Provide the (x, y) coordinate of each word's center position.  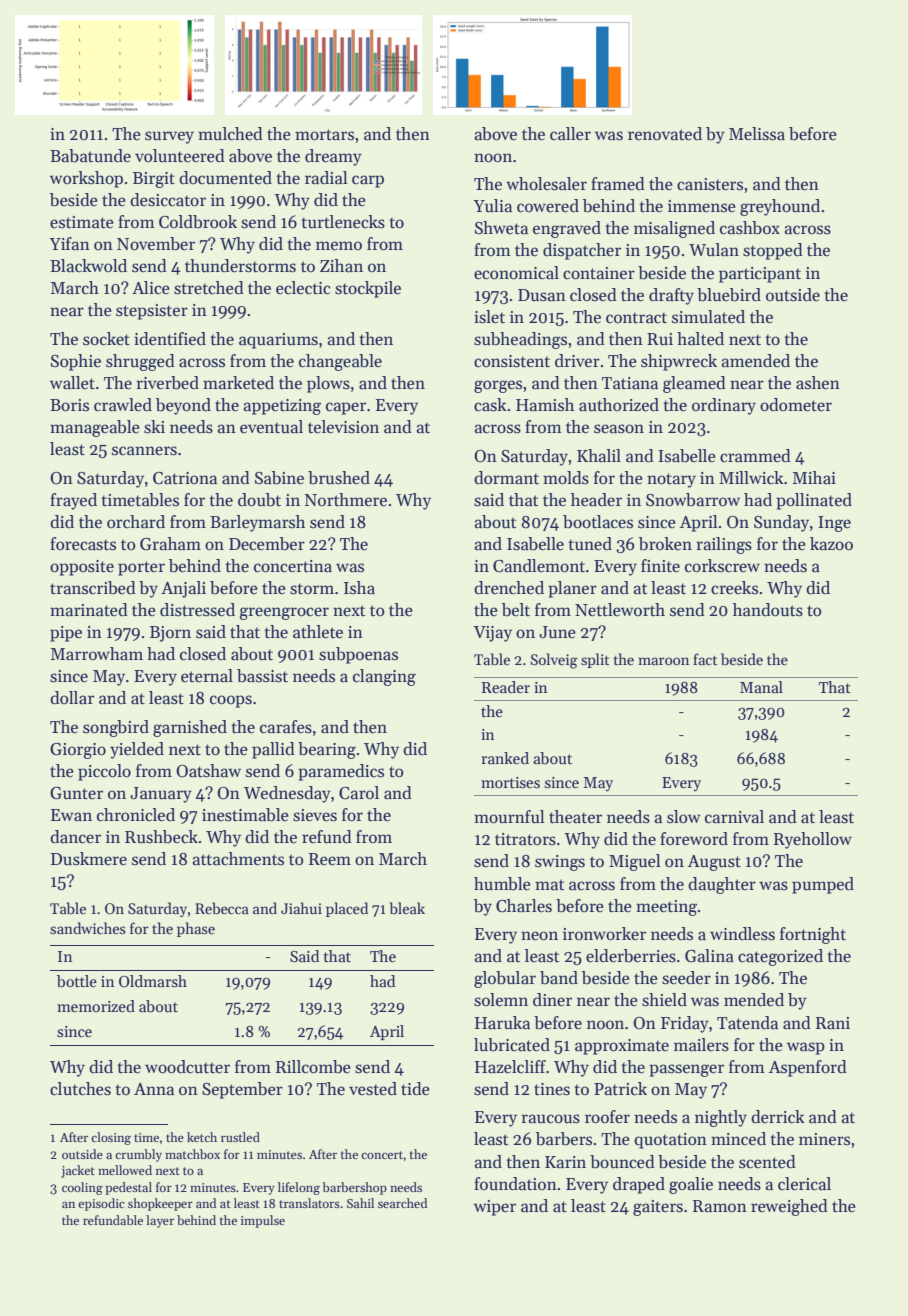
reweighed (789, 1207)
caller (570, 134)
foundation (515, 1184)
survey (169, 137)
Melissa (757, 134)
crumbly (138, 1155)
